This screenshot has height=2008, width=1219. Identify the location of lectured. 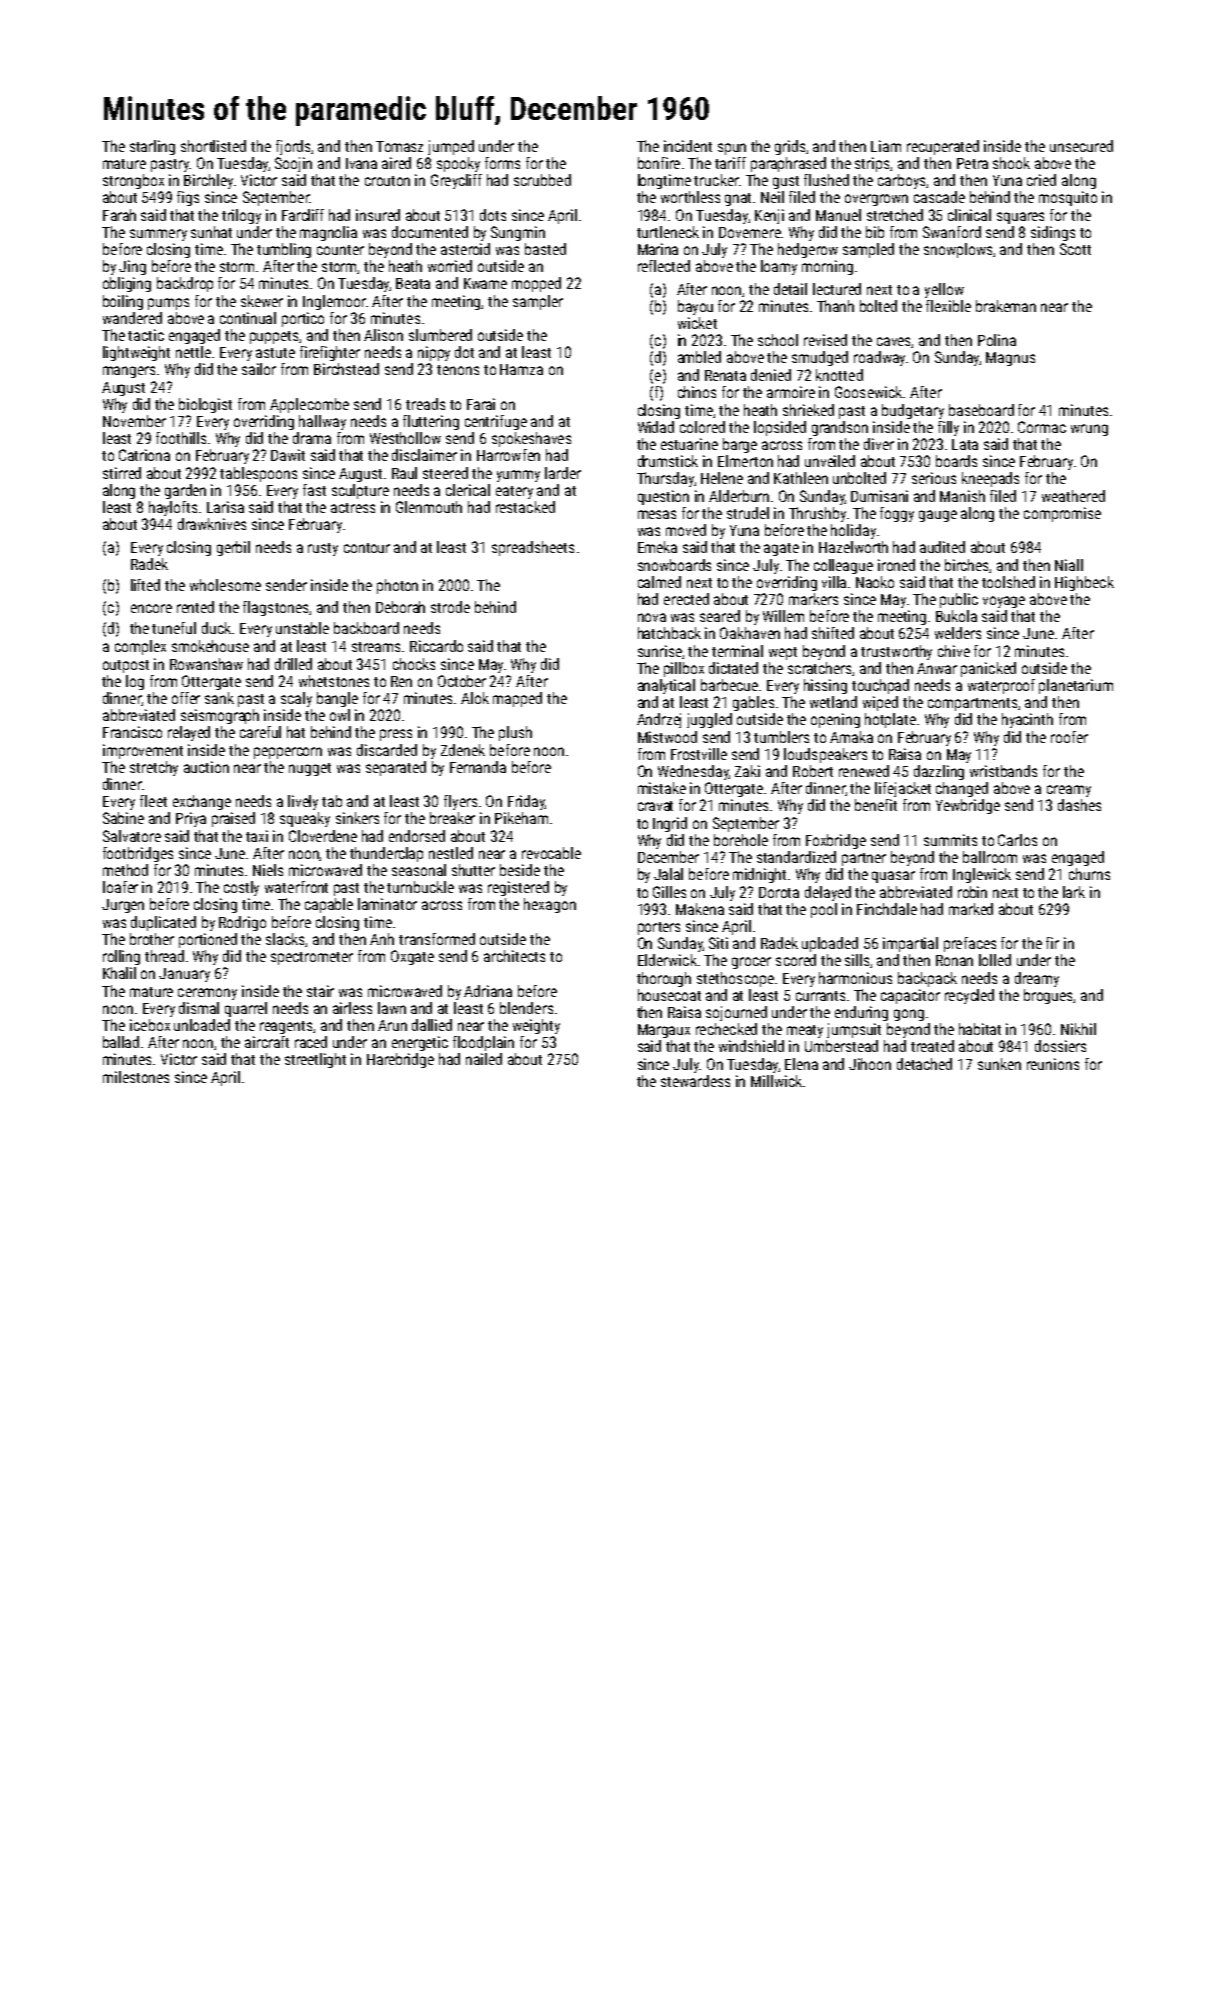
(837, 289).
